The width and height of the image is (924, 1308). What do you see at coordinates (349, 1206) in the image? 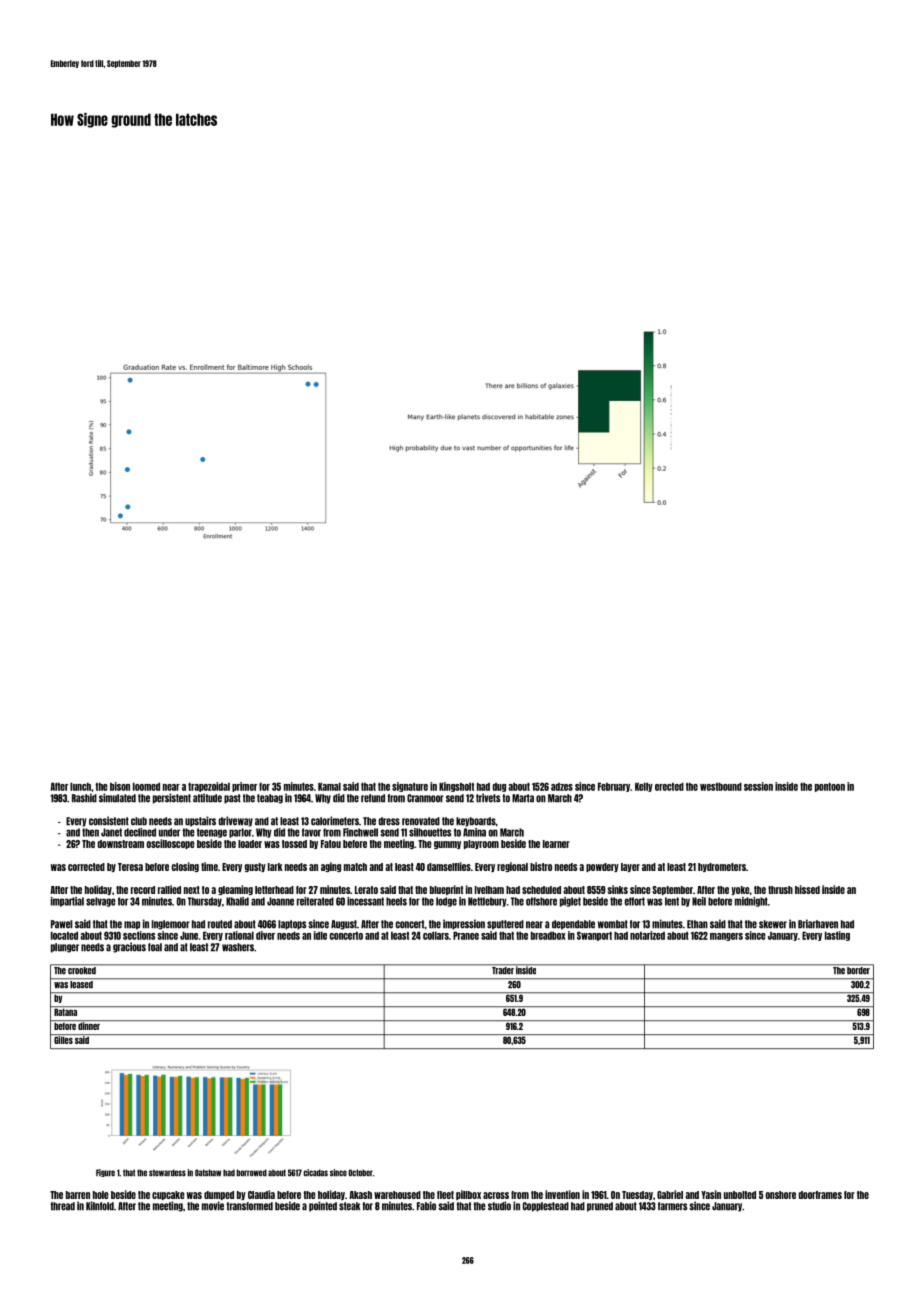
I see `steak` at bounding box center [349, 1206].
